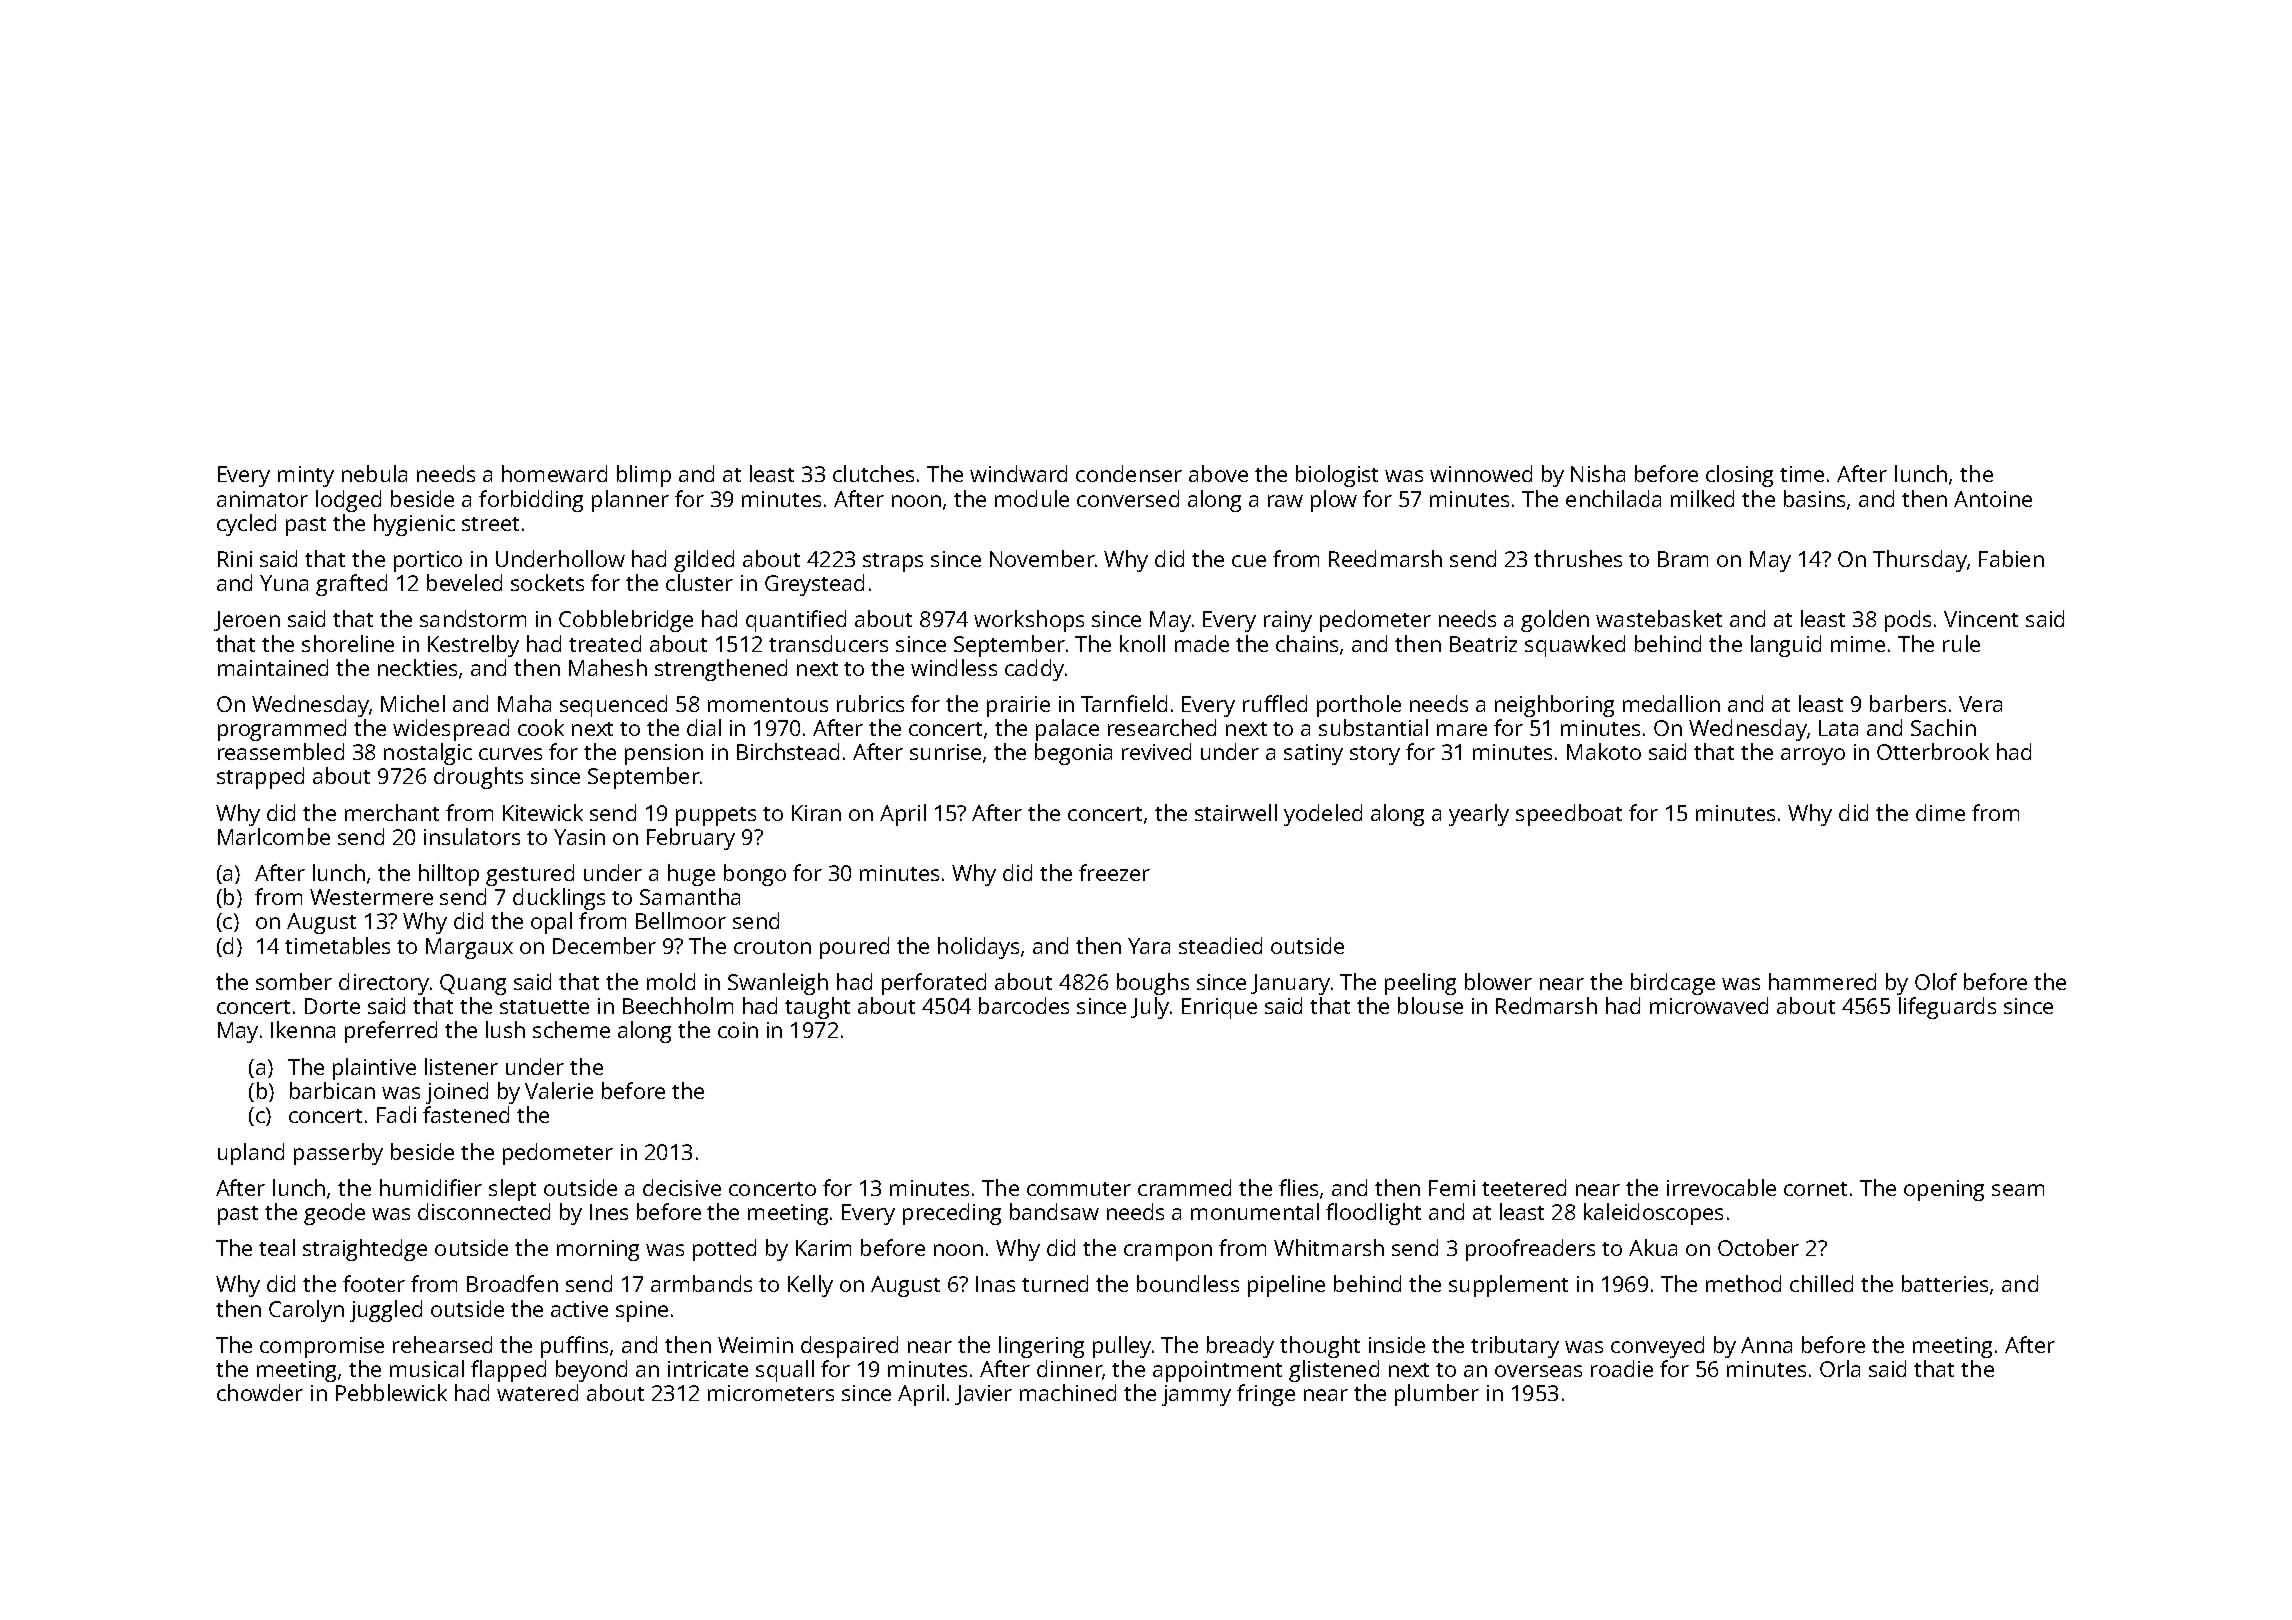 The image size is (2292, 1620). Describe the element at coordinates (554, 473) in the image. I see `homeward` at that location.
